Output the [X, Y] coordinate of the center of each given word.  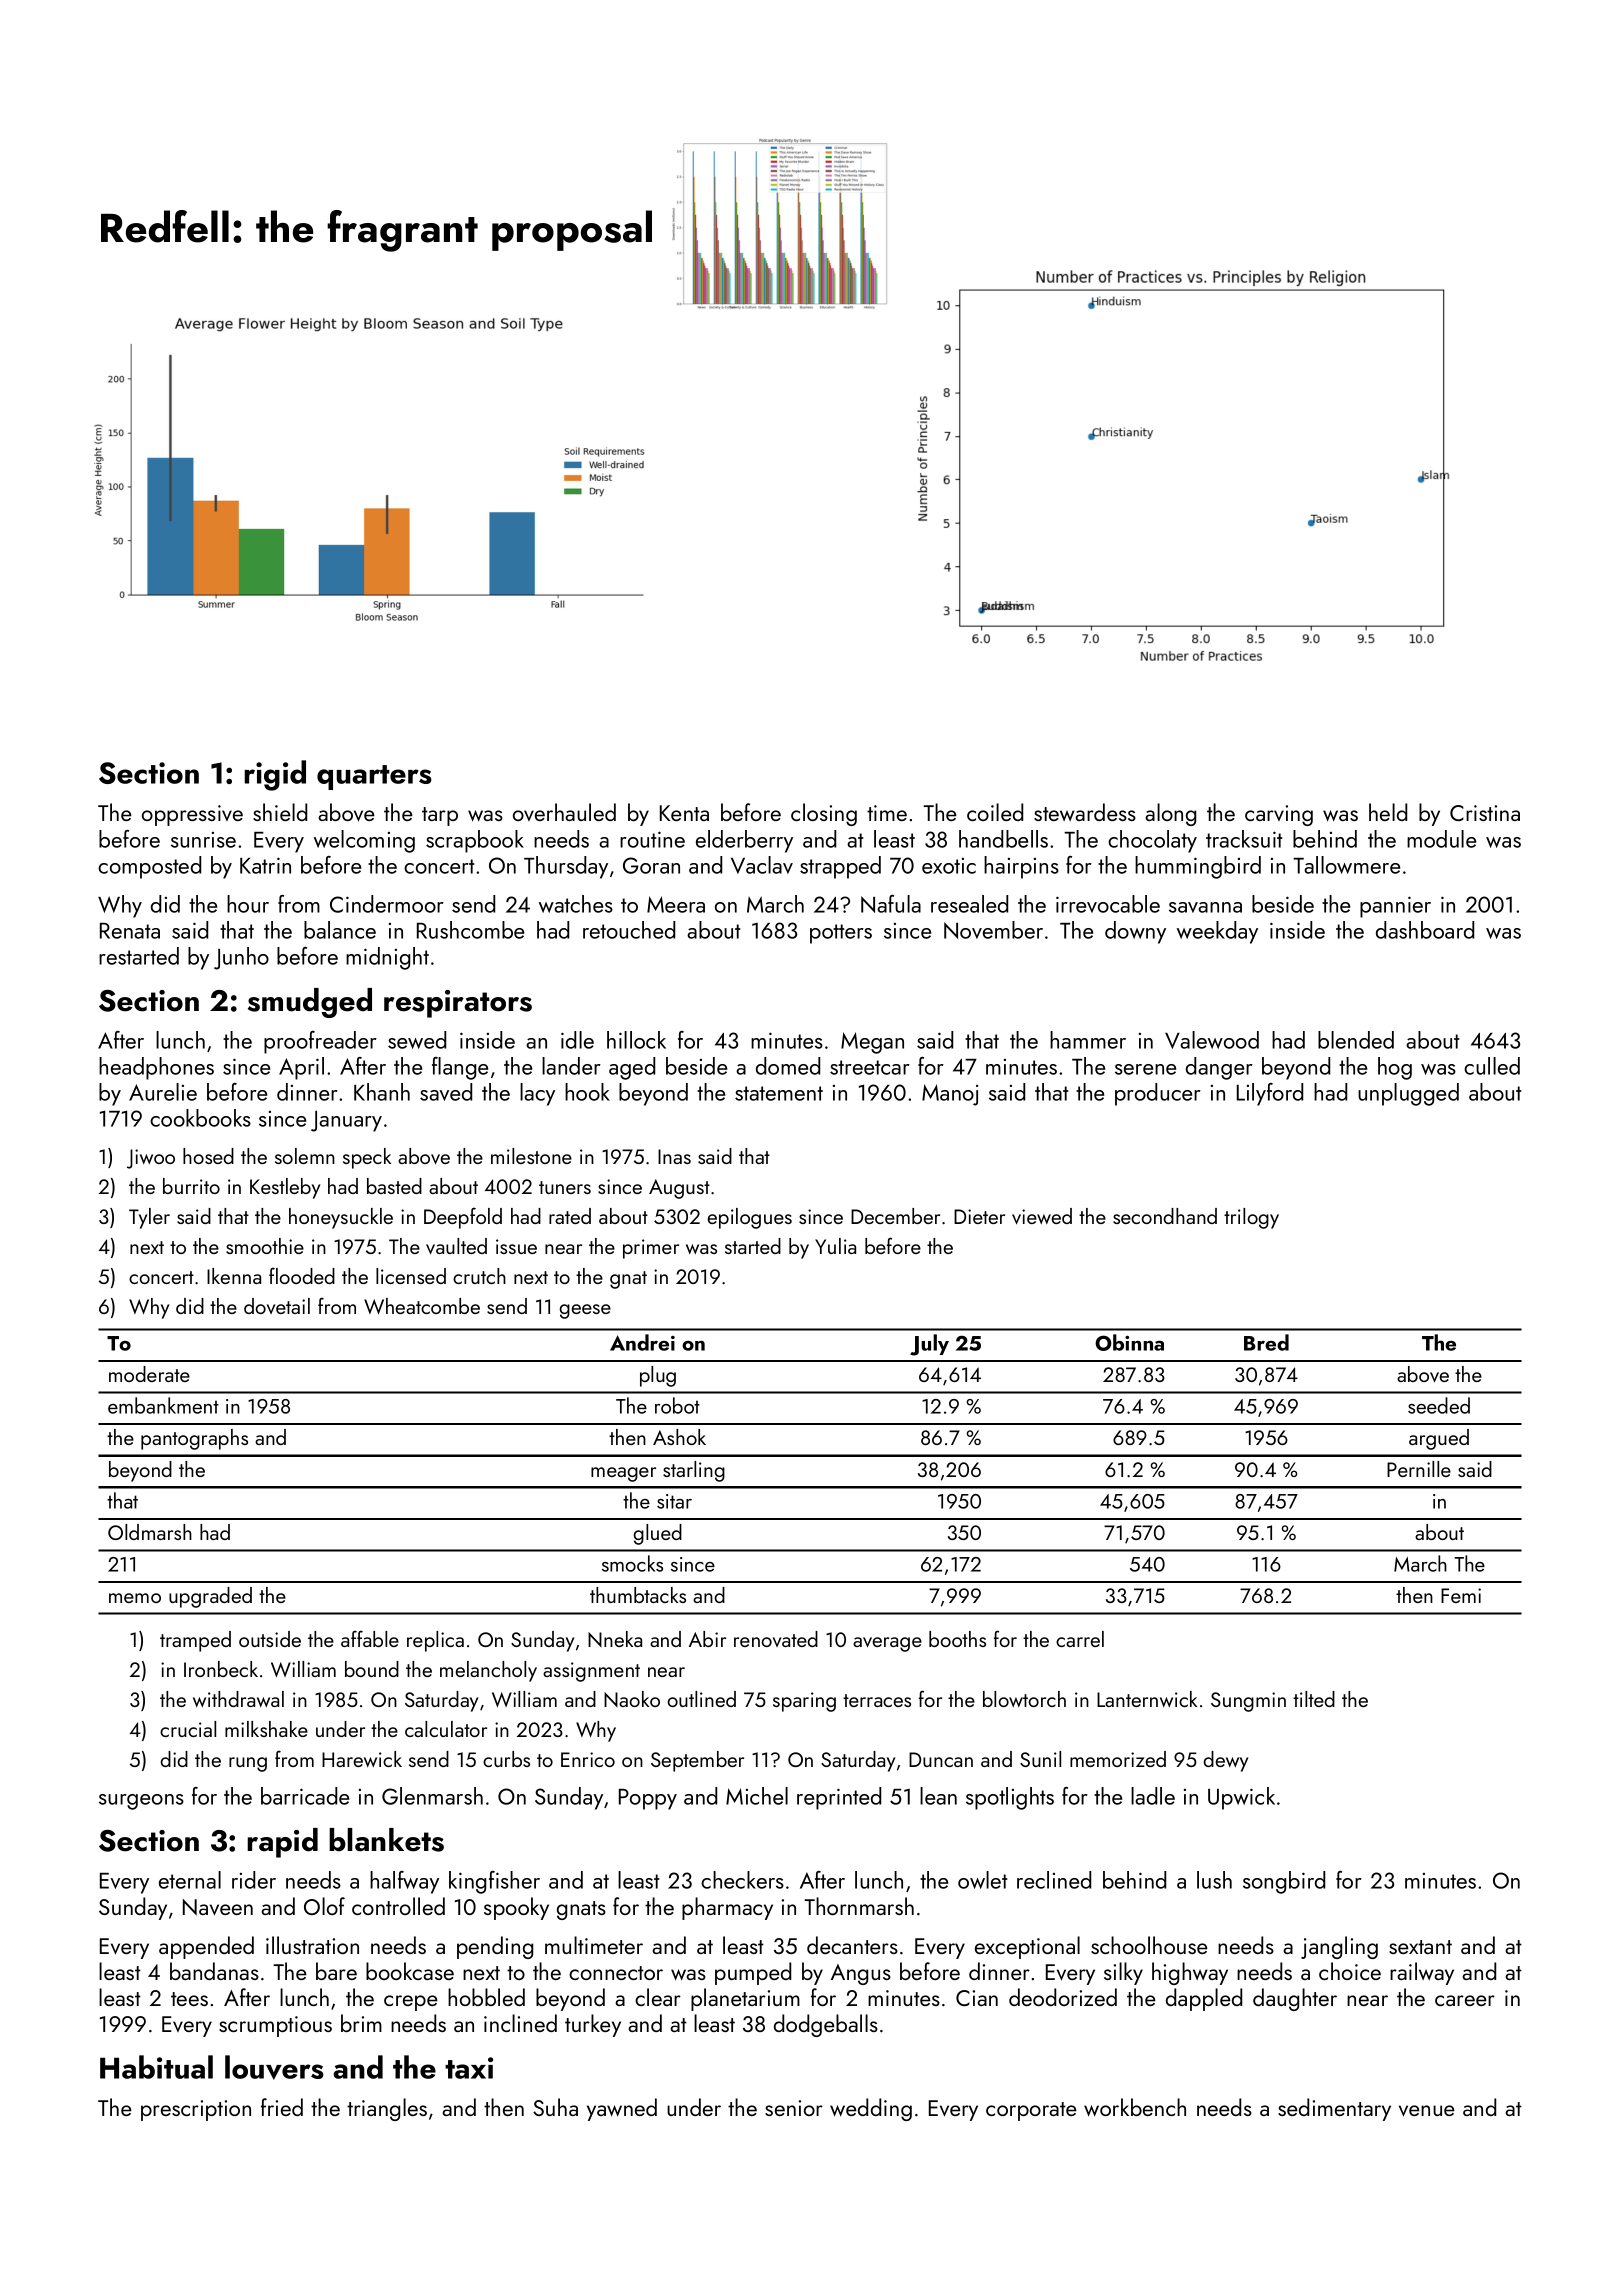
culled [1492, 1066]
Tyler [149, 1218]
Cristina [1485, 813]
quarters [374, 777]
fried [282, 2107]
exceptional [1027, 1947]
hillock [636, 1040]
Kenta [684, 813]
